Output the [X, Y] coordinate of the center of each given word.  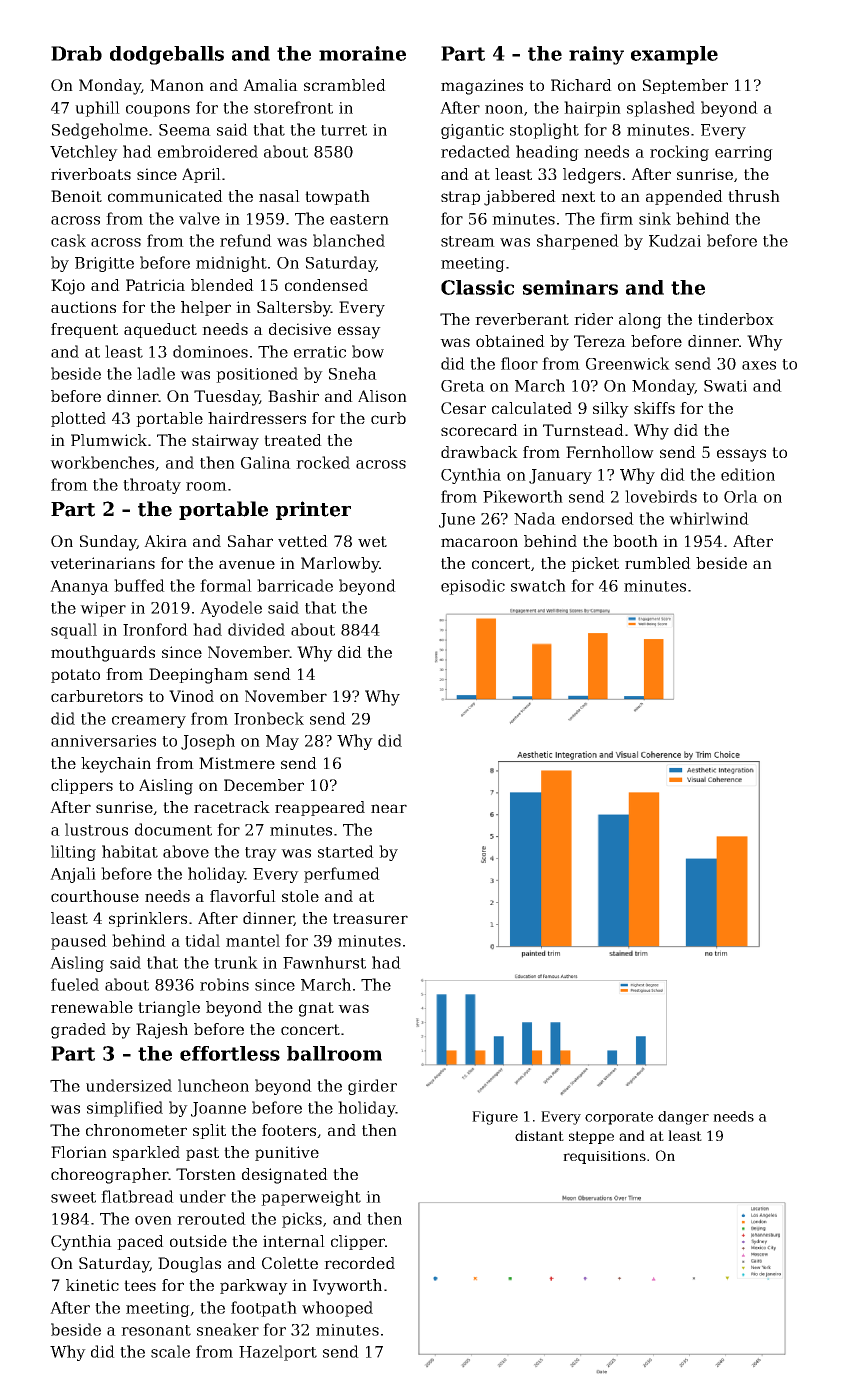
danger [683, 1118]
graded [78, 1031]
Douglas [189, 1265]
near [389, 808]
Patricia [155, 285]
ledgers [592, 176]
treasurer [370, 918]
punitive [287, 1153]
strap [460, 198]
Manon [177, 85]
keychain [116, 765]
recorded [359, 1263]
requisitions [604, 1157]
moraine [362, 53]
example [674, 55]
